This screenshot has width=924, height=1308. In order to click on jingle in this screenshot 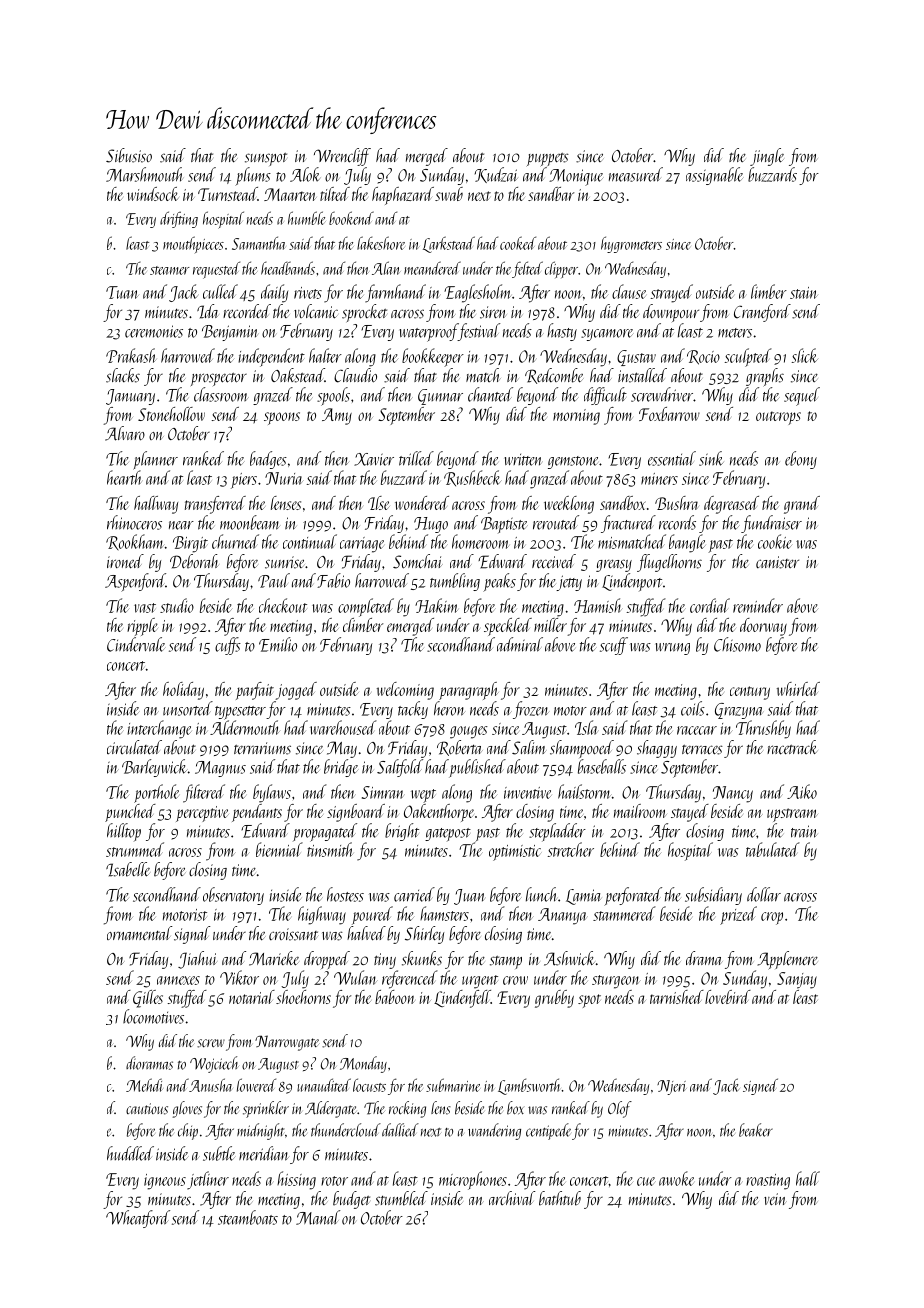, I will do `click(767, 157)`.
